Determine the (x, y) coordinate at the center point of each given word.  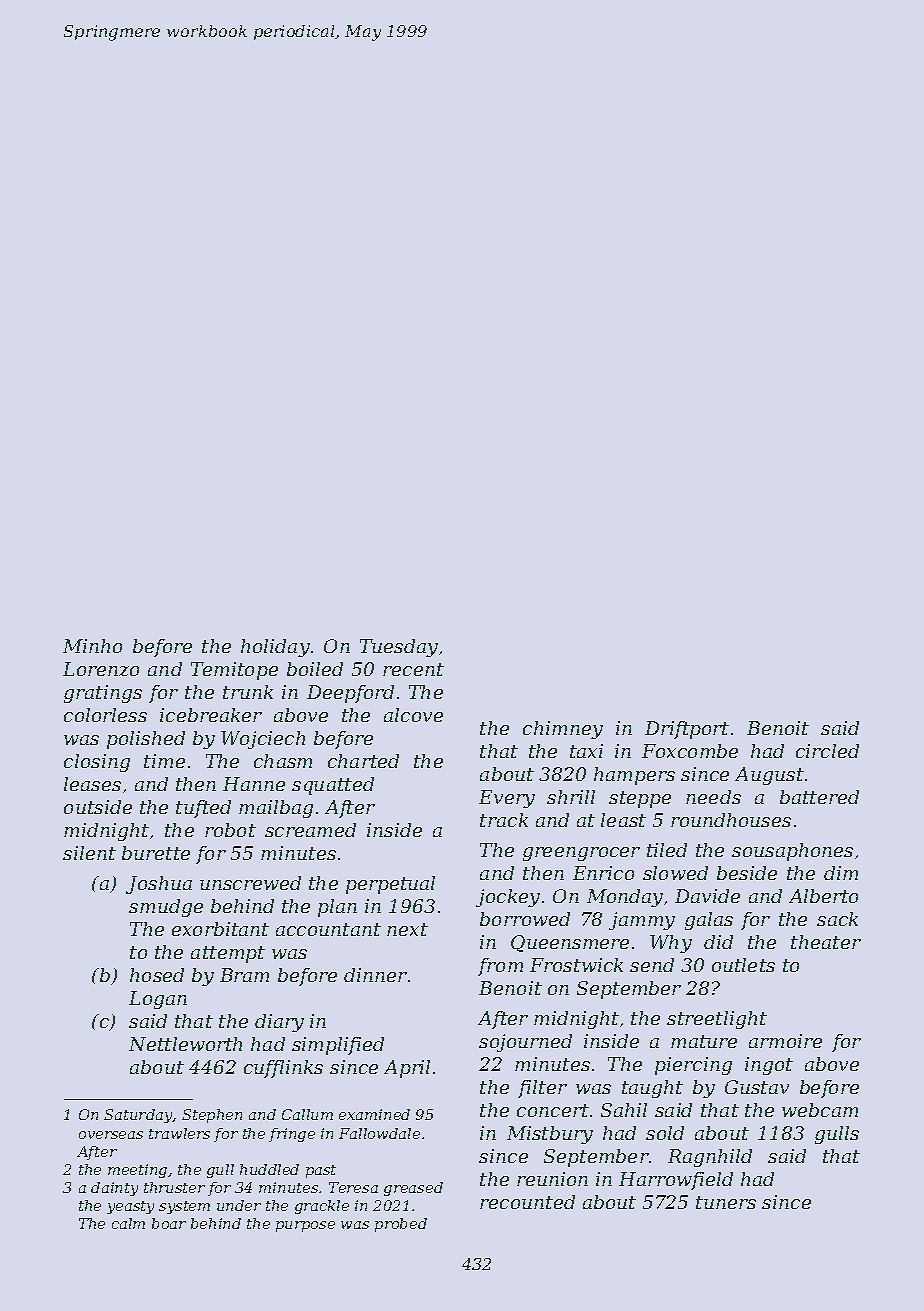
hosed (157, 975)
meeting (137, 1171)
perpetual (390, 885)
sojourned (525, 1043)
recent (413, 669)
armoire (785, 1041)
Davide (707, 896)
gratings (103, 694)
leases (92, 784)
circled (827, 751)
